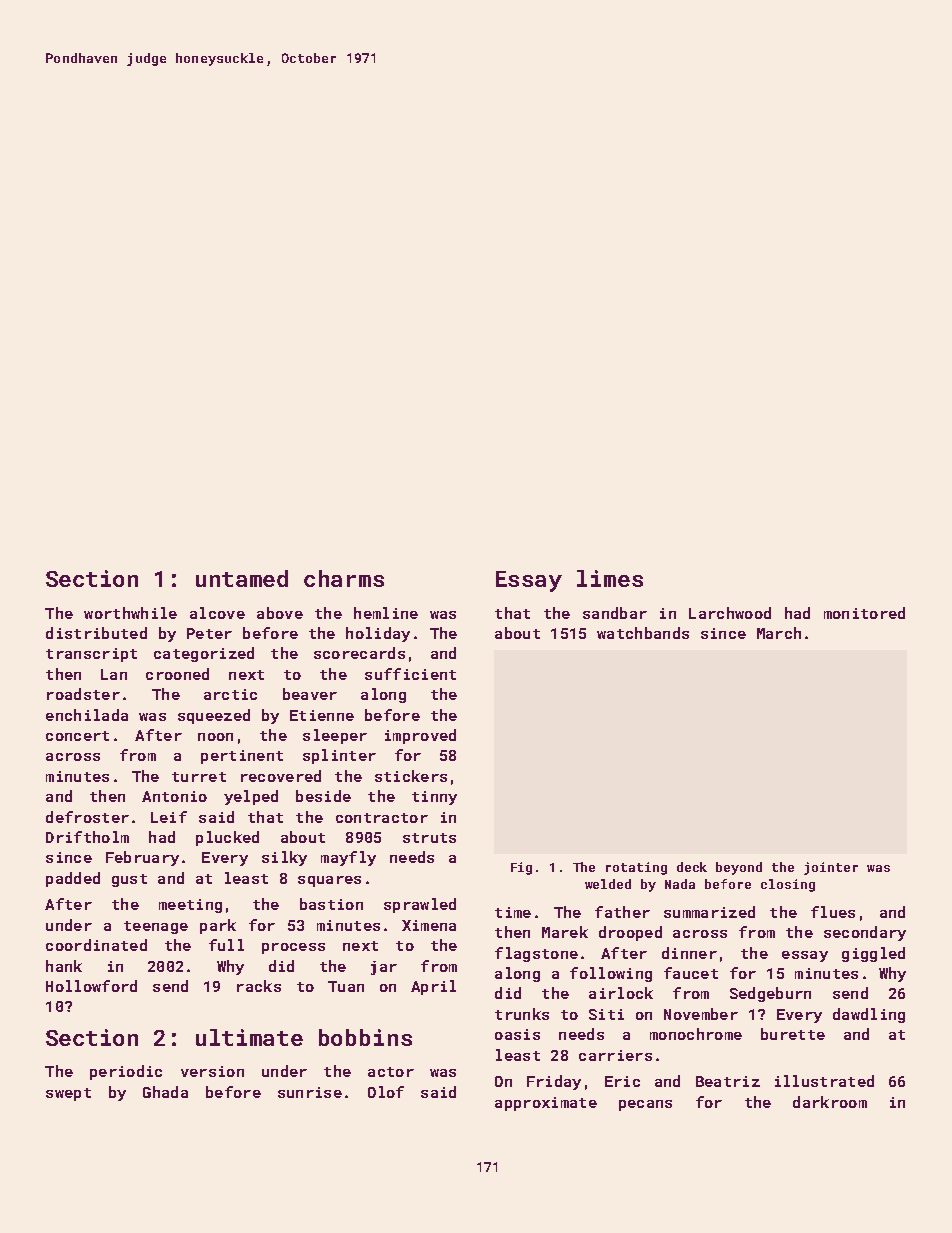 Image resolution: width=952 pixels, height=1233 pixels. I want to click on darkroom, so click(830, 1102).
